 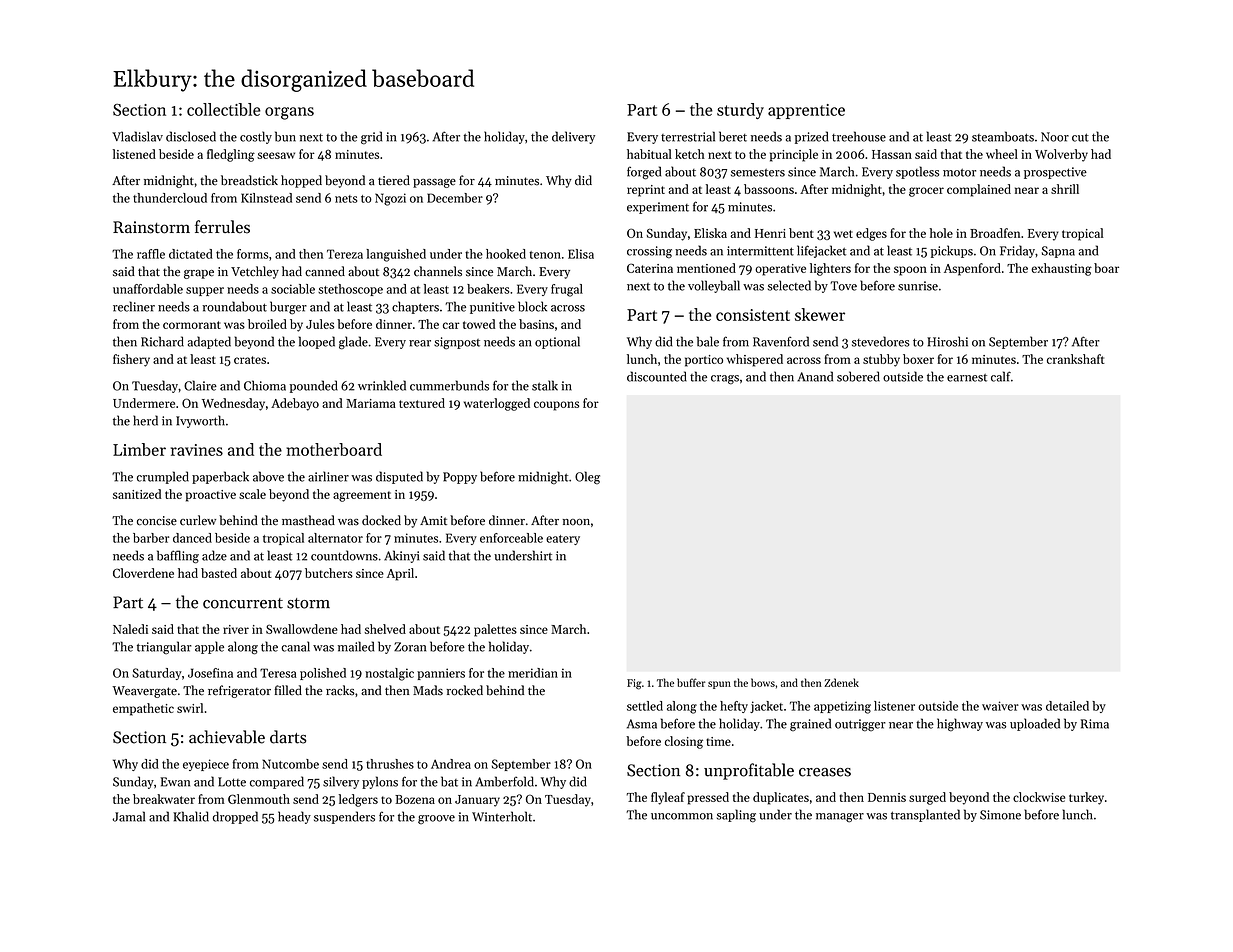 I want to click on passage, so click(x=434, y=183).
